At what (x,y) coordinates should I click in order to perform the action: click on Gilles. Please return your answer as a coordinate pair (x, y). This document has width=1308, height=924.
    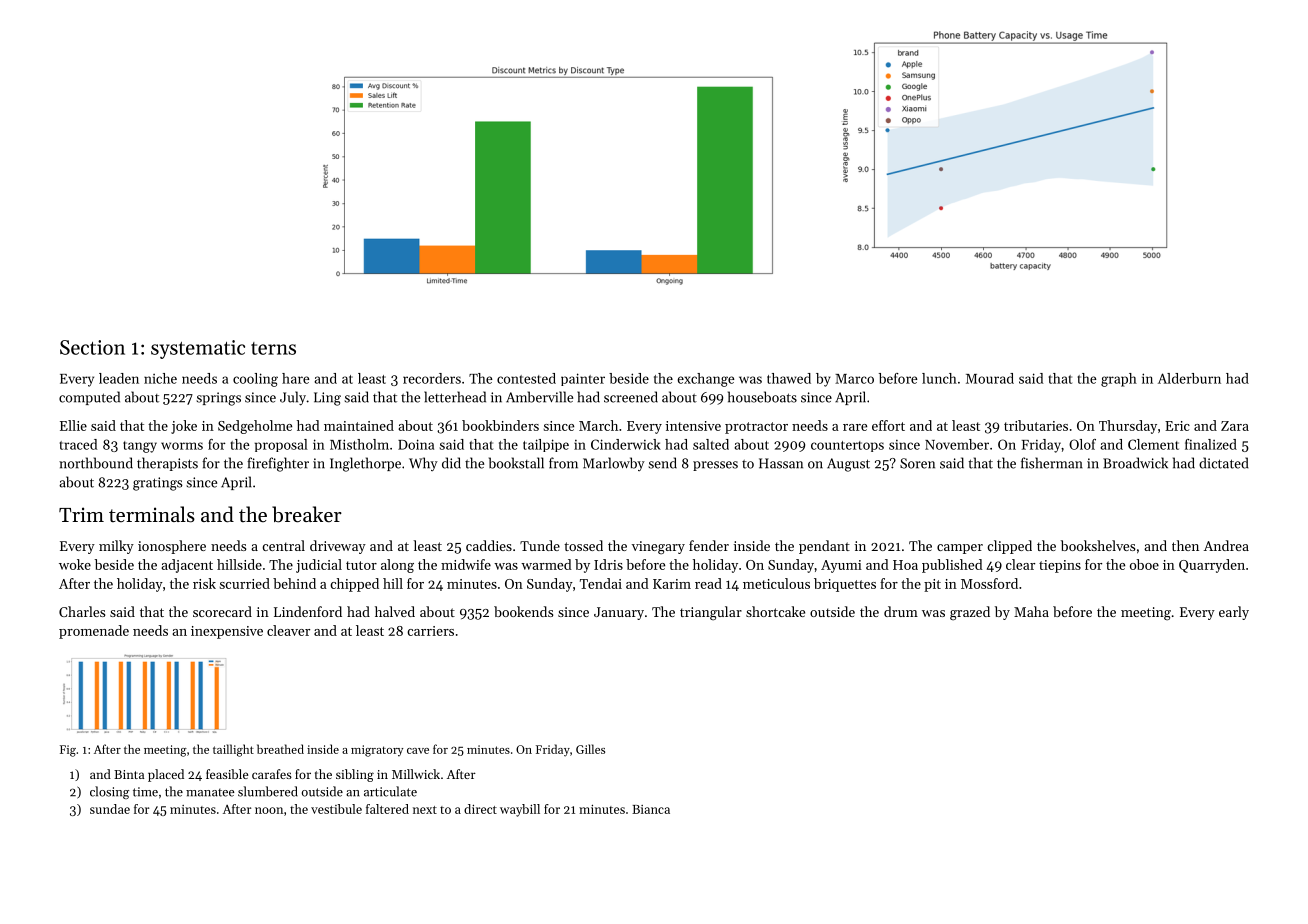
    Looking at the image, I should click on (590, 749).
